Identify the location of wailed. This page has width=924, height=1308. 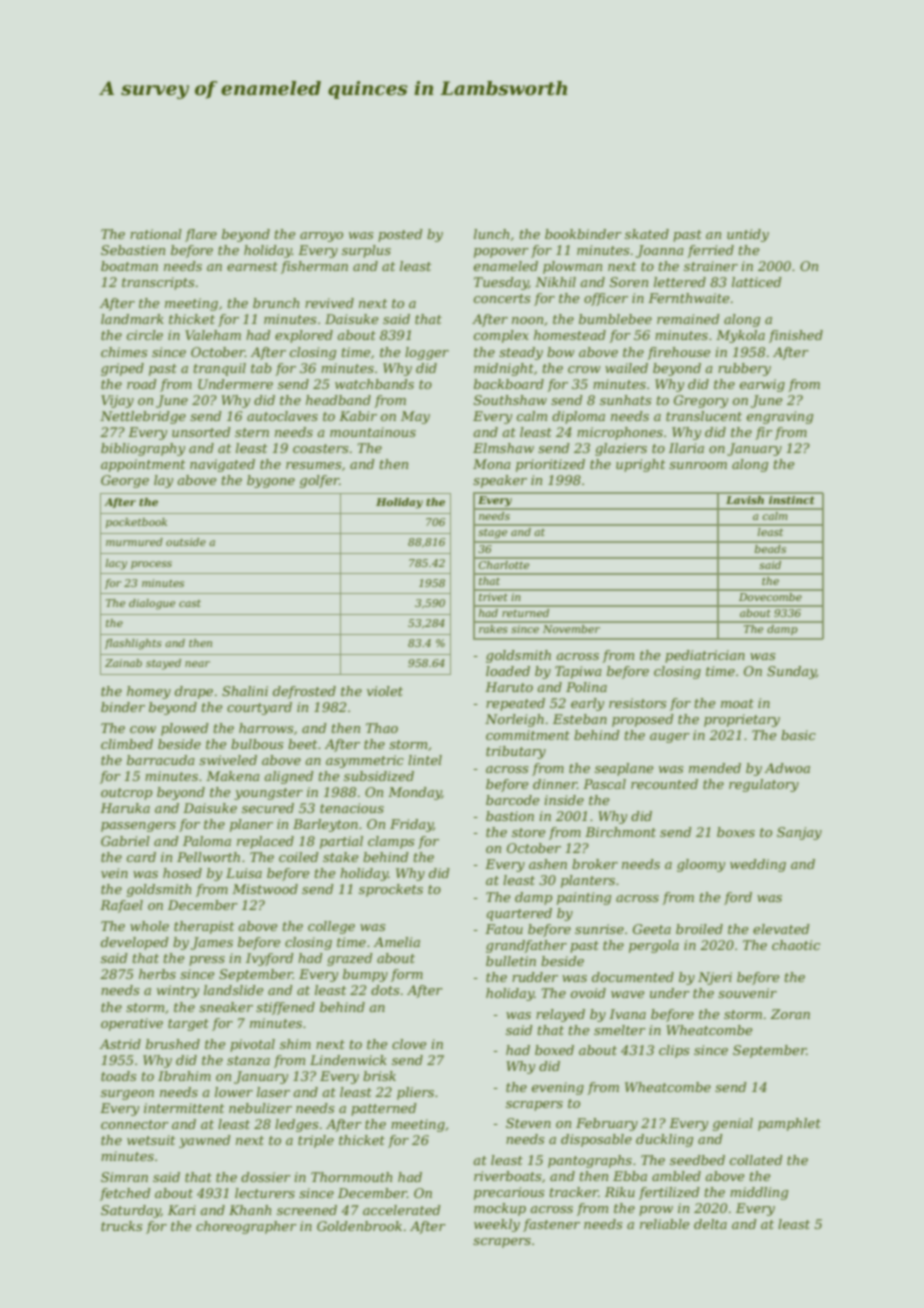
(626, 368).
